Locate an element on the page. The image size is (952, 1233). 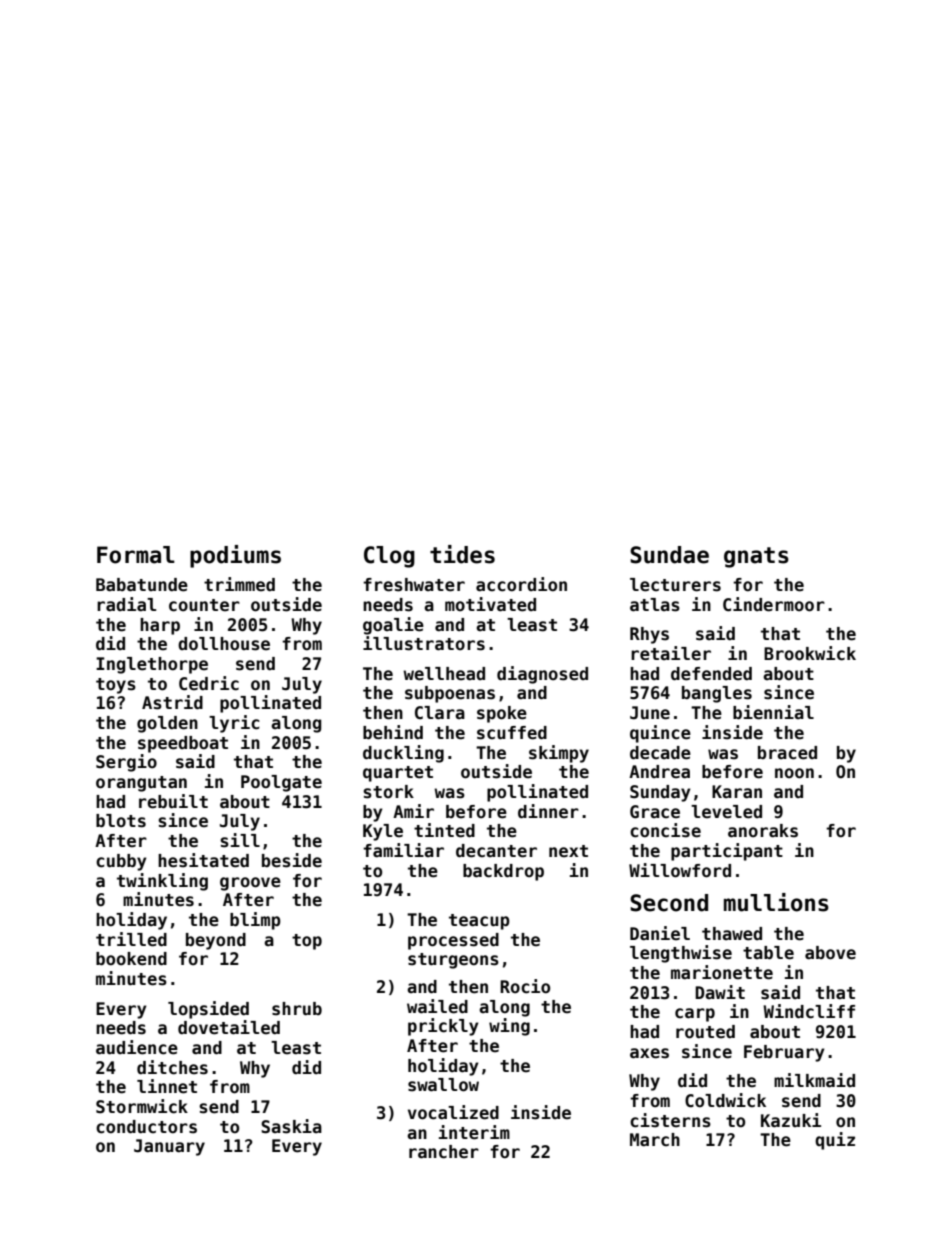
podiums is located at coordinates (235, 556).
